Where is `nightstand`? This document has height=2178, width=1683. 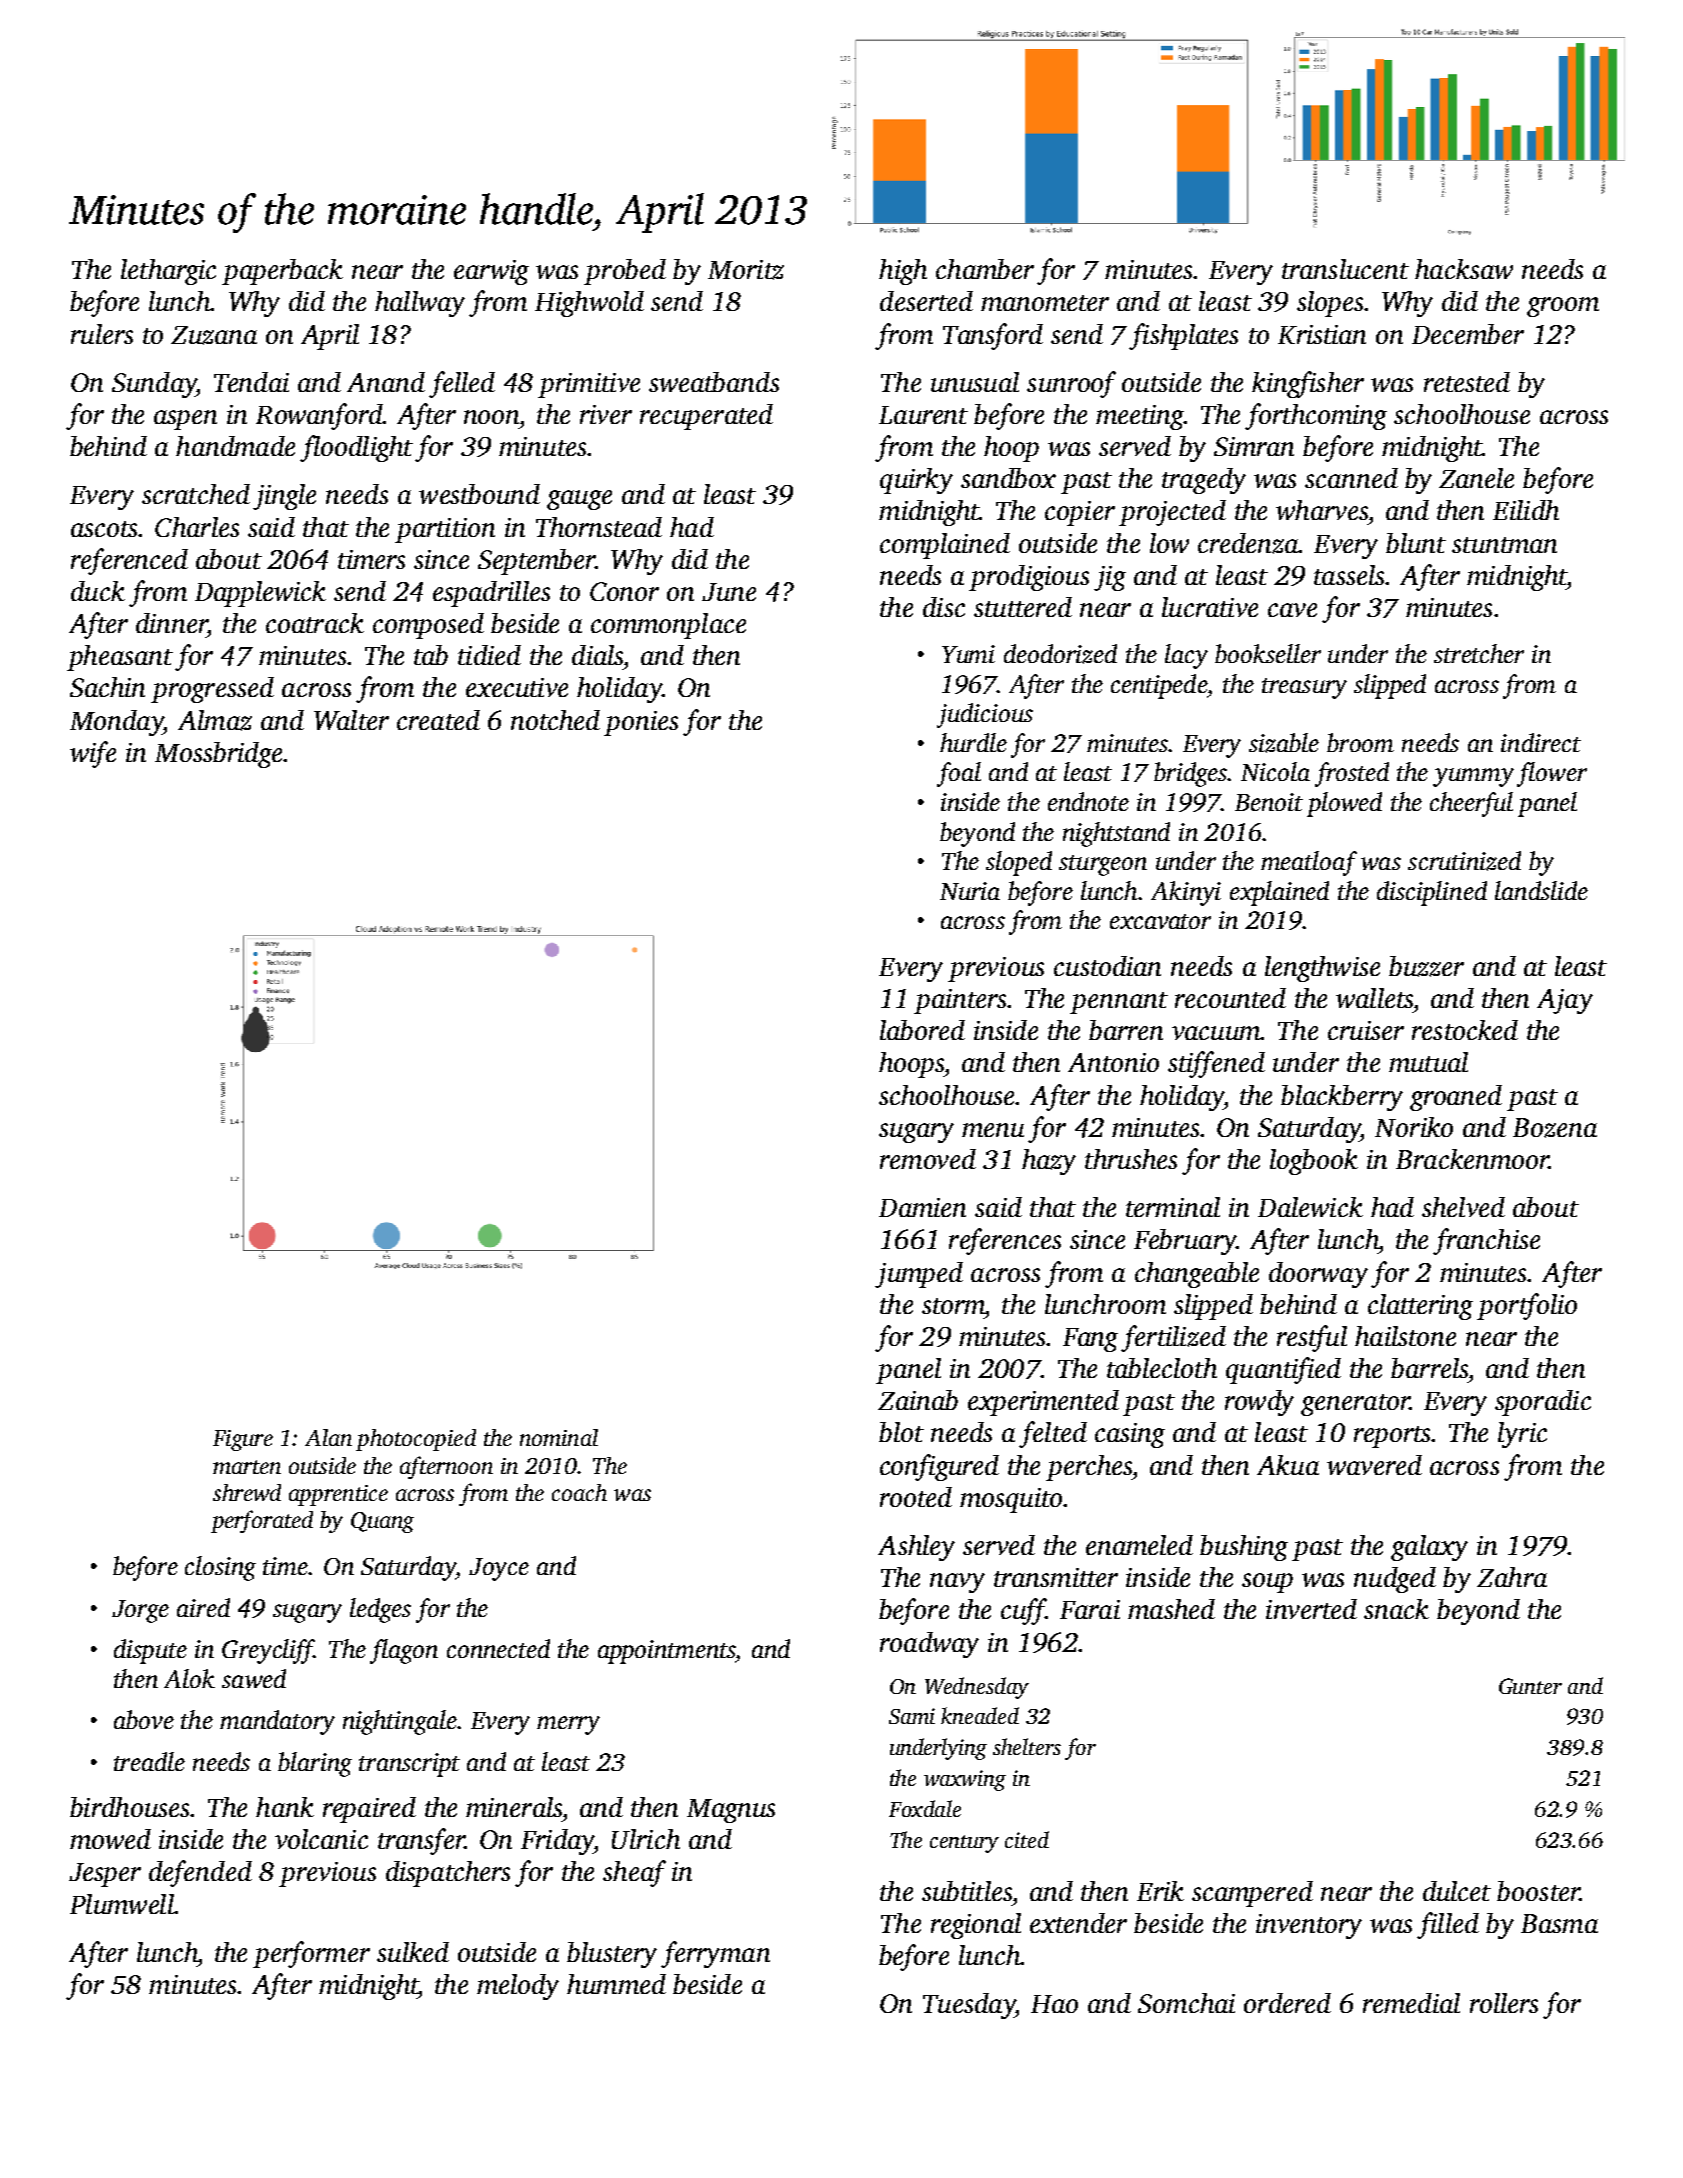 nightstand is located at coordinates (1116, 834).
